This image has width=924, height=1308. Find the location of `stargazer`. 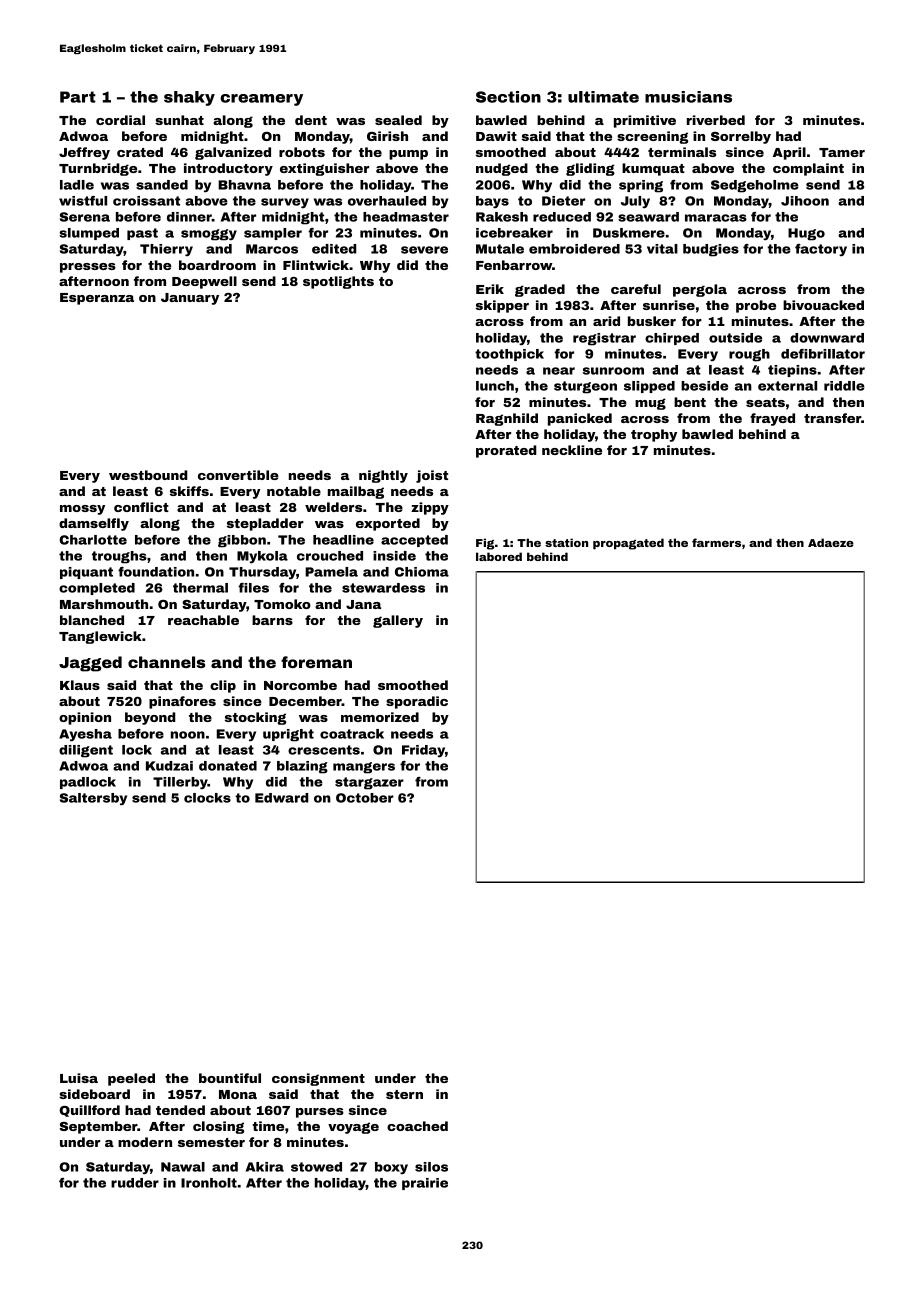

stargazer is located at coordinates (369, 783).
